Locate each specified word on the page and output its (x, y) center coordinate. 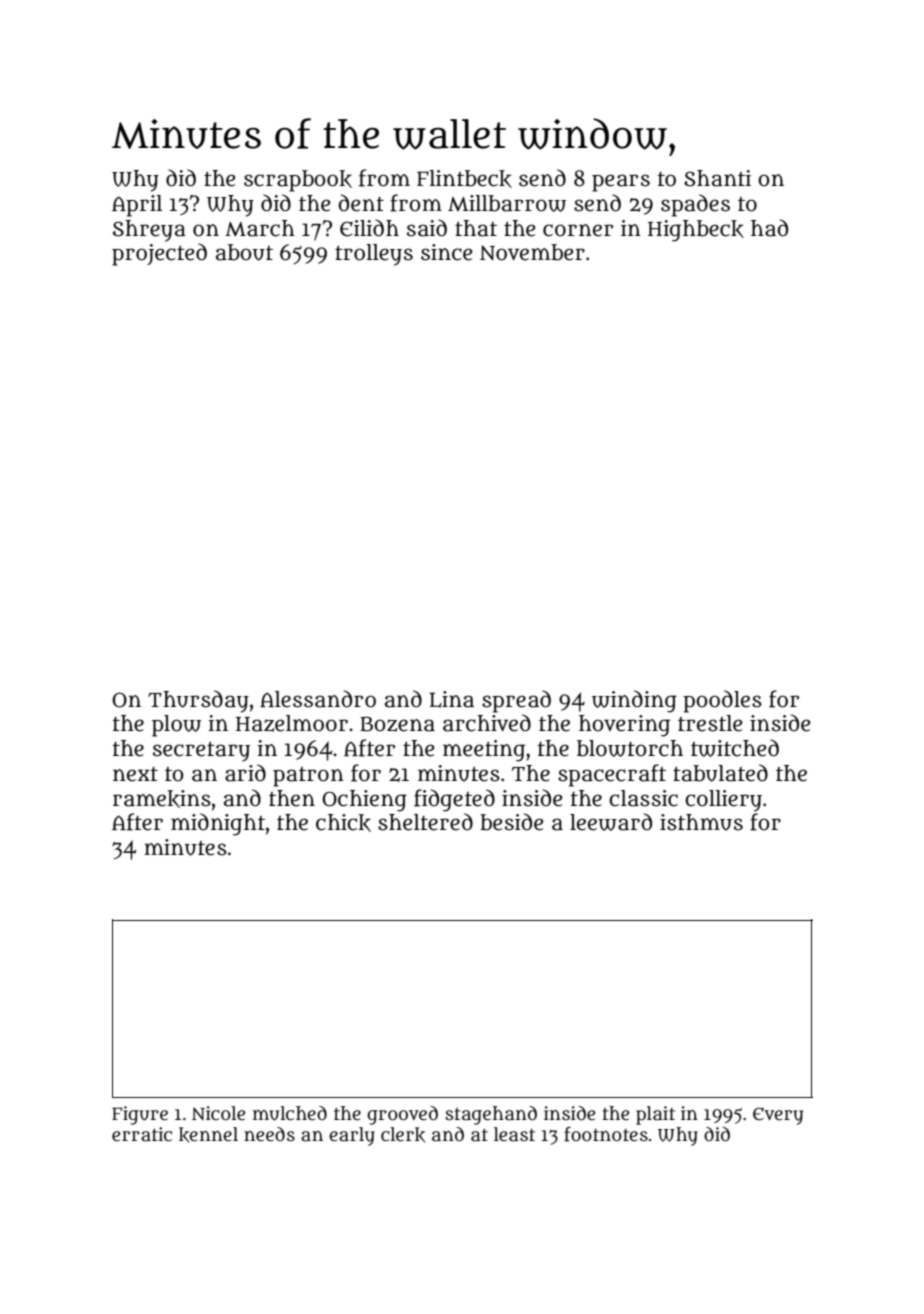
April (137, 206)
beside (511, 822)
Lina (451, 699)
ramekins (162, 799)
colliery (723, 801)
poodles (722, 701)
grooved (402, 1115)
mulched (290, 1113)
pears (621, 183)
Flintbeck (464, 179)
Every (778, 1116)
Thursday (198, 701)
